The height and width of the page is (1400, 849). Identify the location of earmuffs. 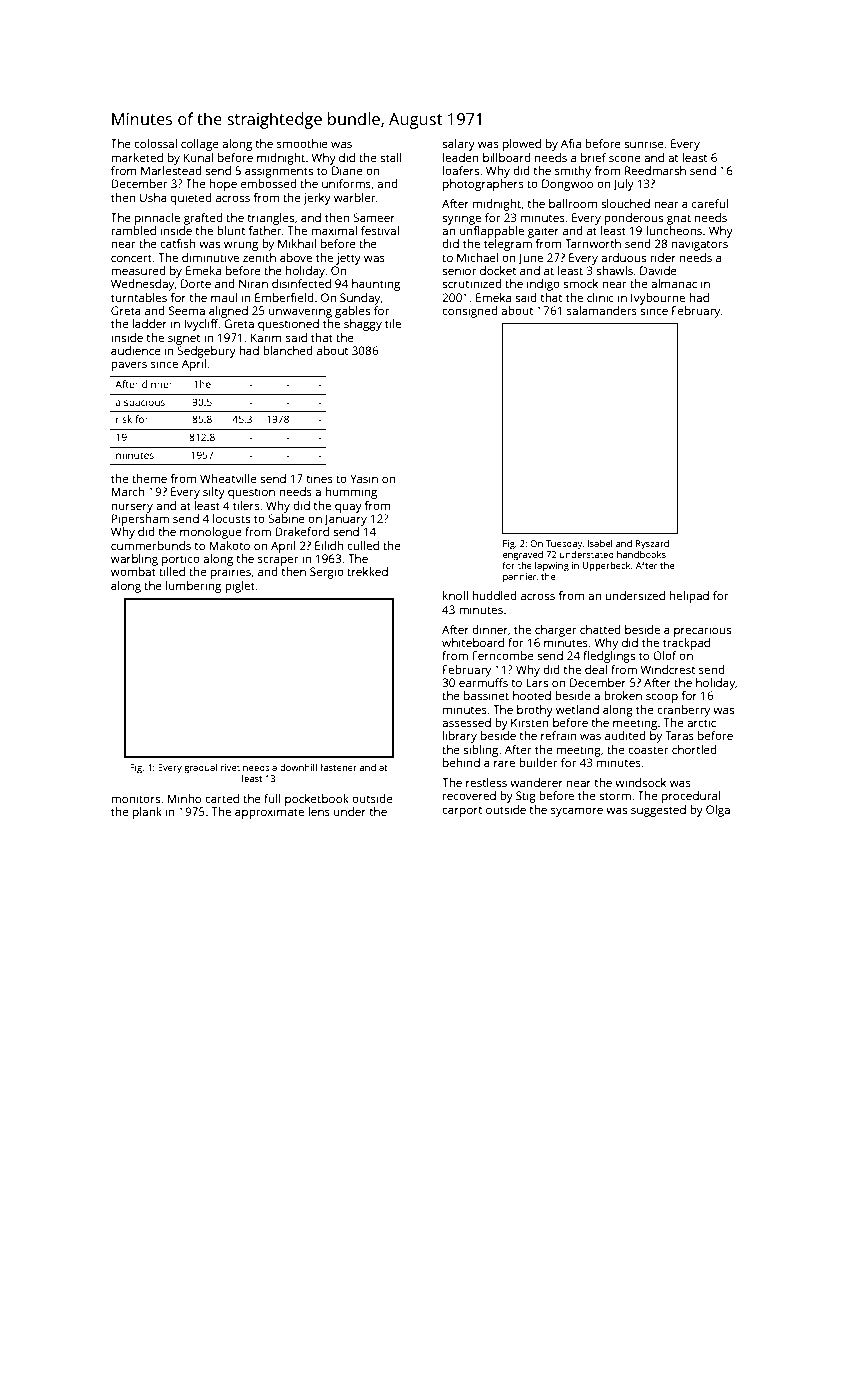
(483, 682).
